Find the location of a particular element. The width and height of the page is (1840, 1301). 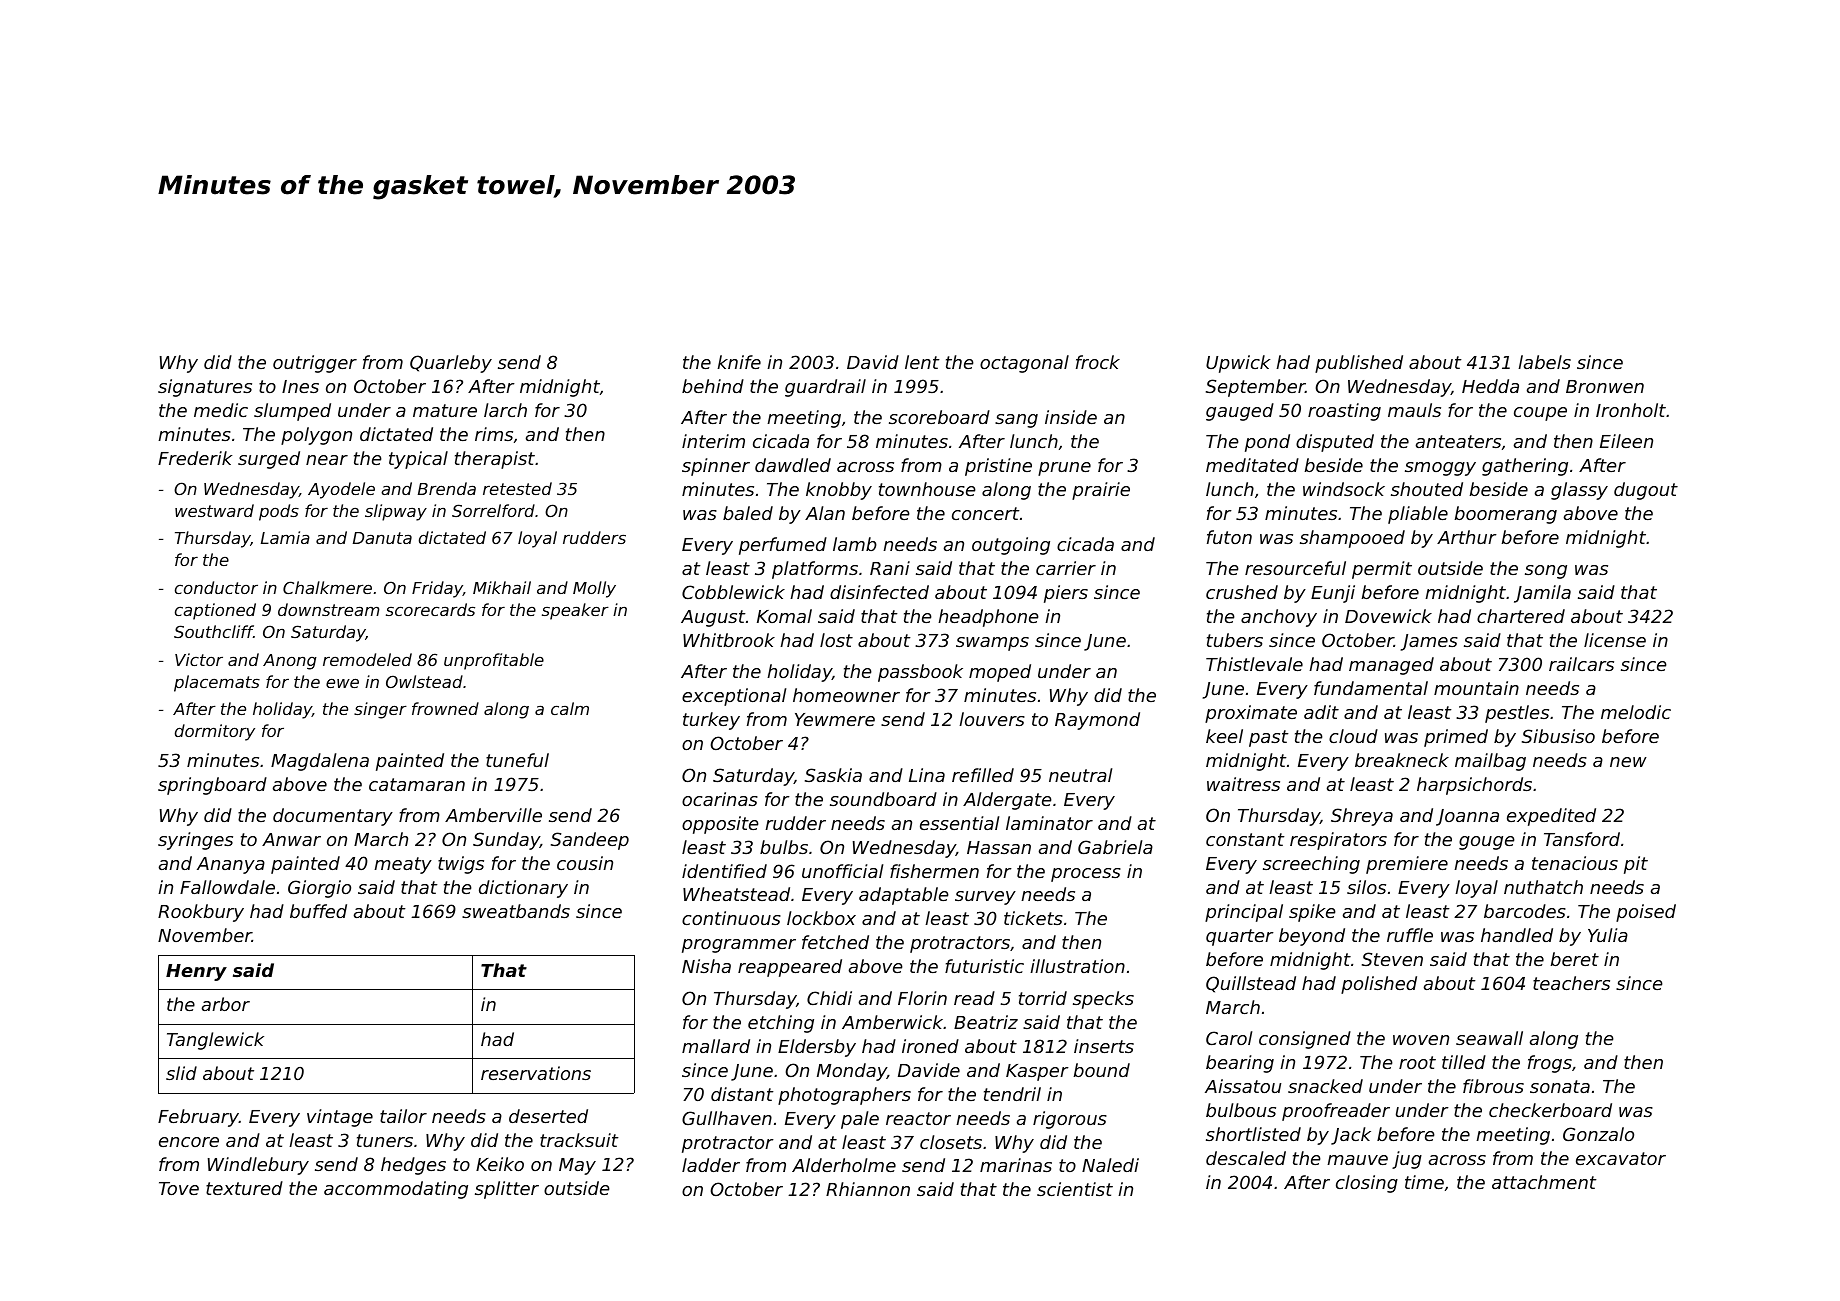

outrigger is located at coordinates (315, 364).
